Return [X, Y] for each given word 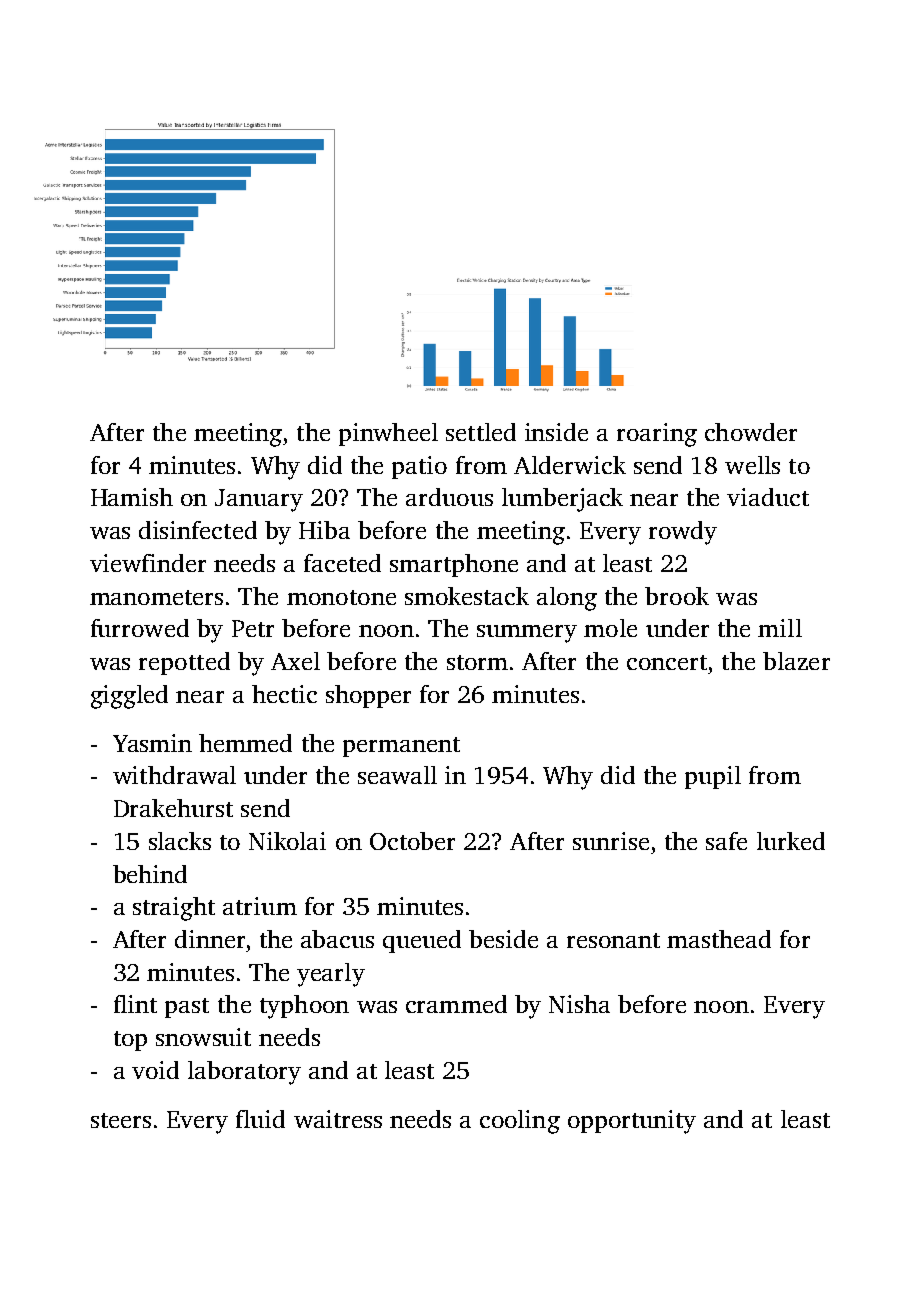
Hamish [132, 497]
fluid [260, 1119]
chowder [751, 432]
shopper [368, 696]
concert [667, 662]
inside [556, 432]
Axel [295, 661]
